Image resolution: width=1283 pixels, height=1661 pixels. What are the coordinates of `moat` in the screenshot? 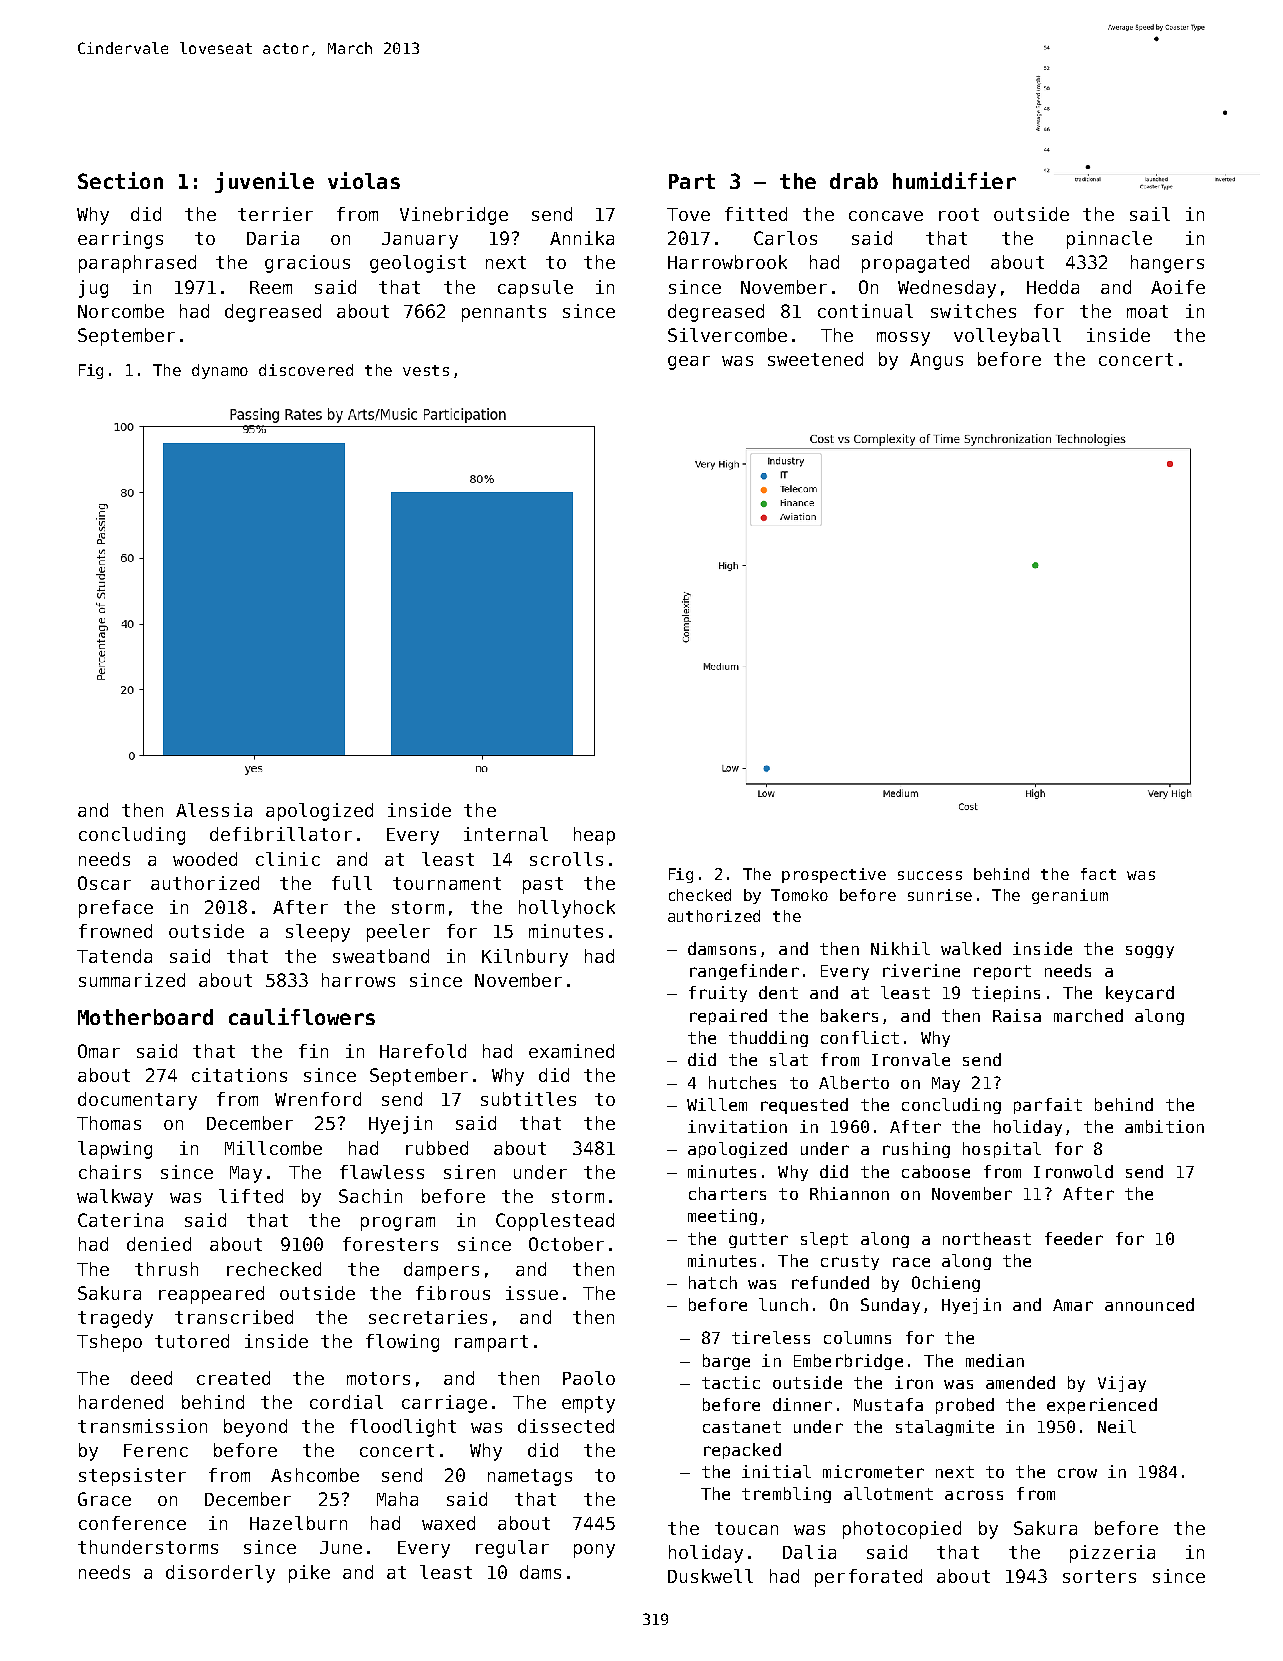 It's located at (1147, 311).
